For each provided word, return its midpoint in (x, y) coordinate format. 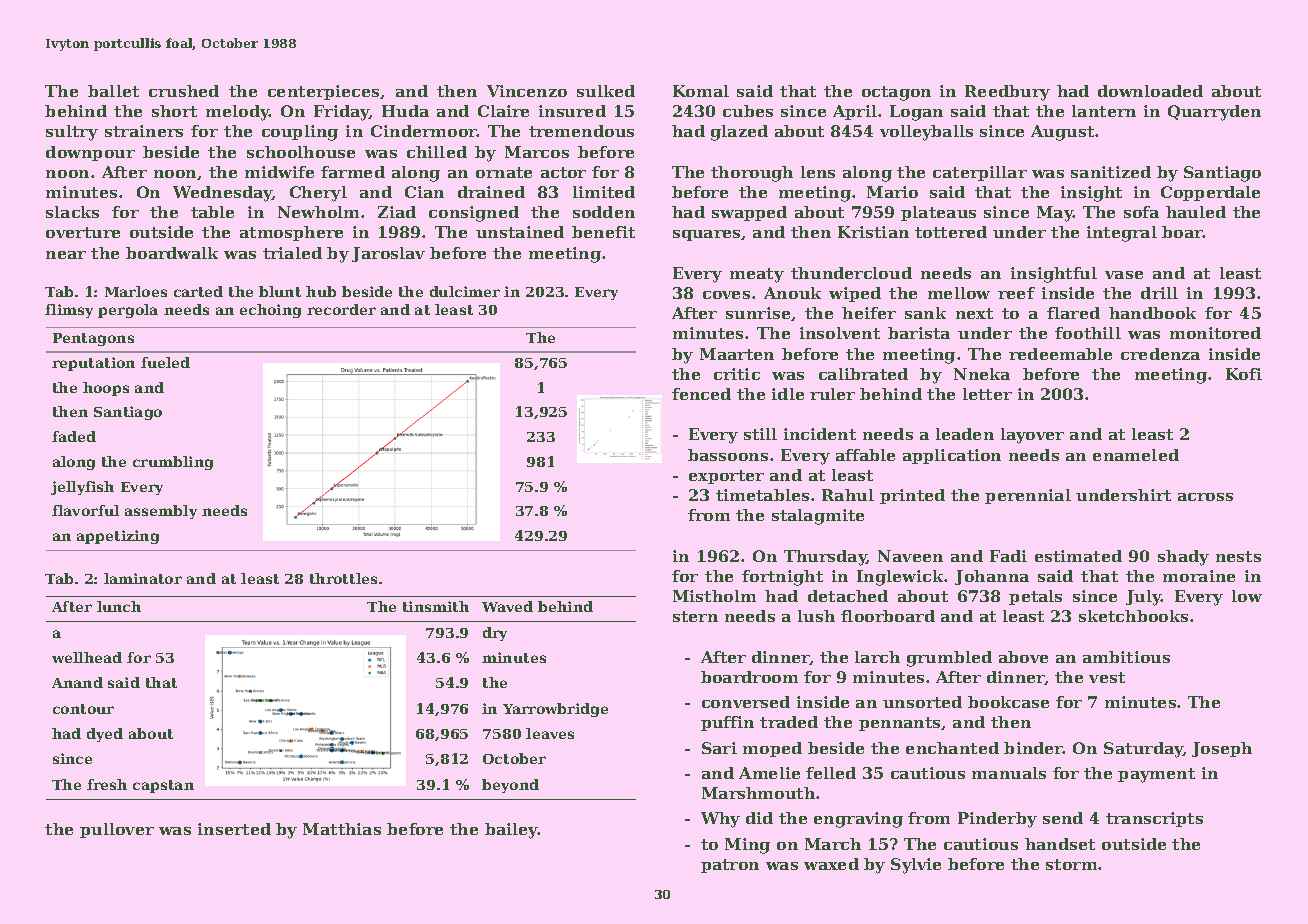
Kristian (873, 232)
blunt (280, 291)
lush (816, 616)
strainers (144, 131)
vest (1107, 677)
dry (495, 634)
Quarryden (1214, 113)
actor (563, 172)
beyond (510, 786)
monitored (1215, 333)
